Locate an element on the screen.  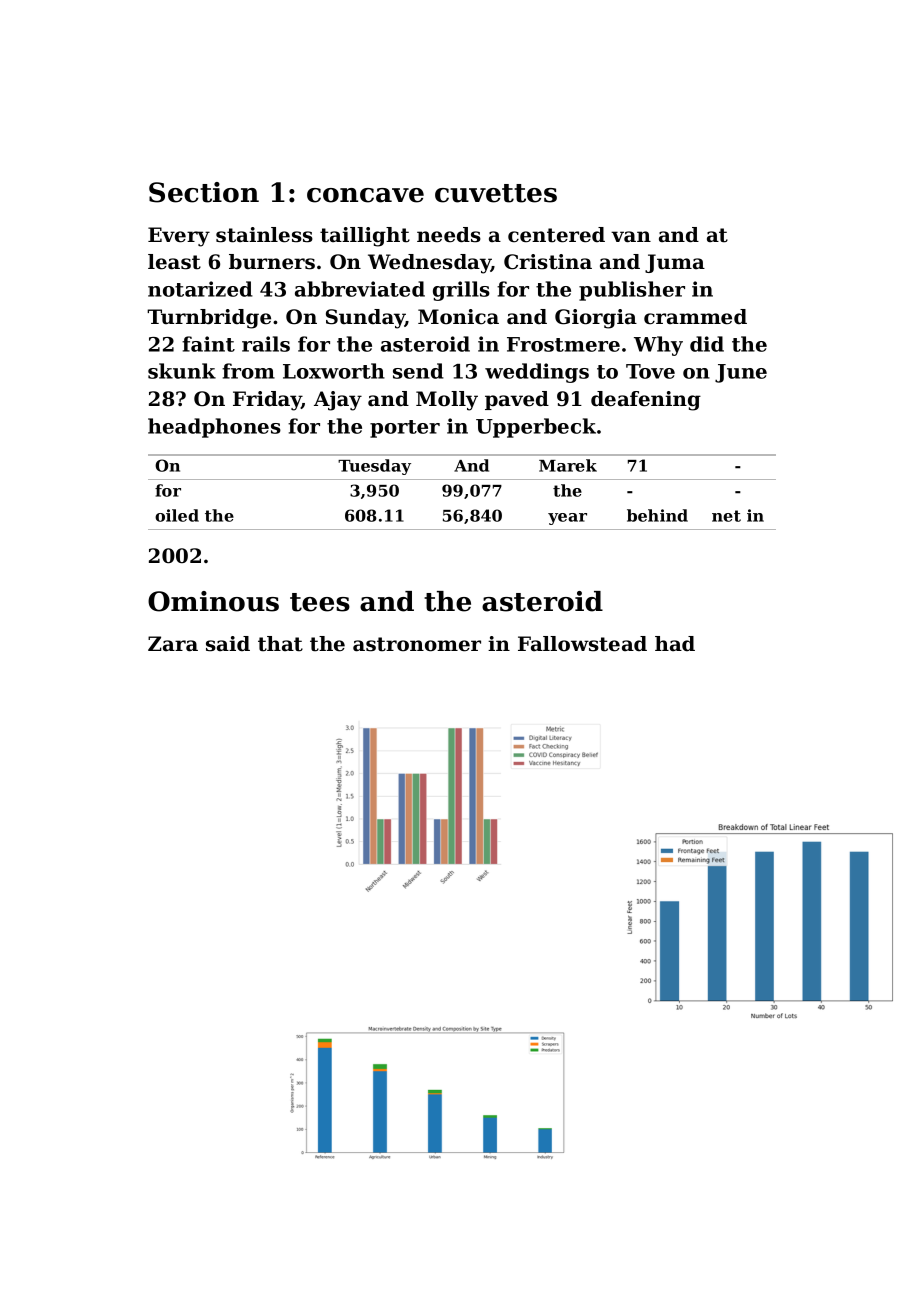
year is located at coordinates (567, 519).
